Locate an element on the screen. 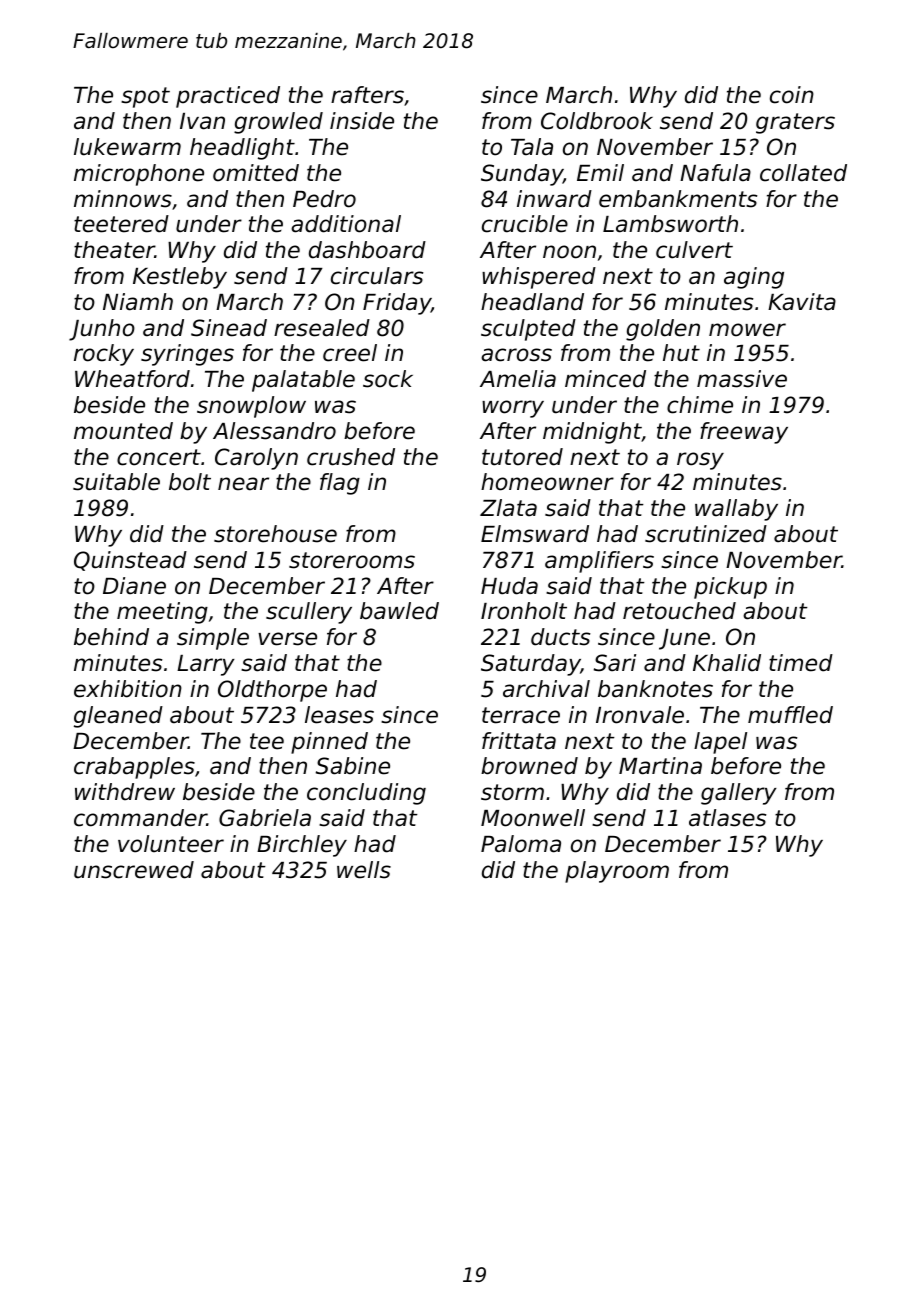  Larry is located at coordinates (206, 665).
